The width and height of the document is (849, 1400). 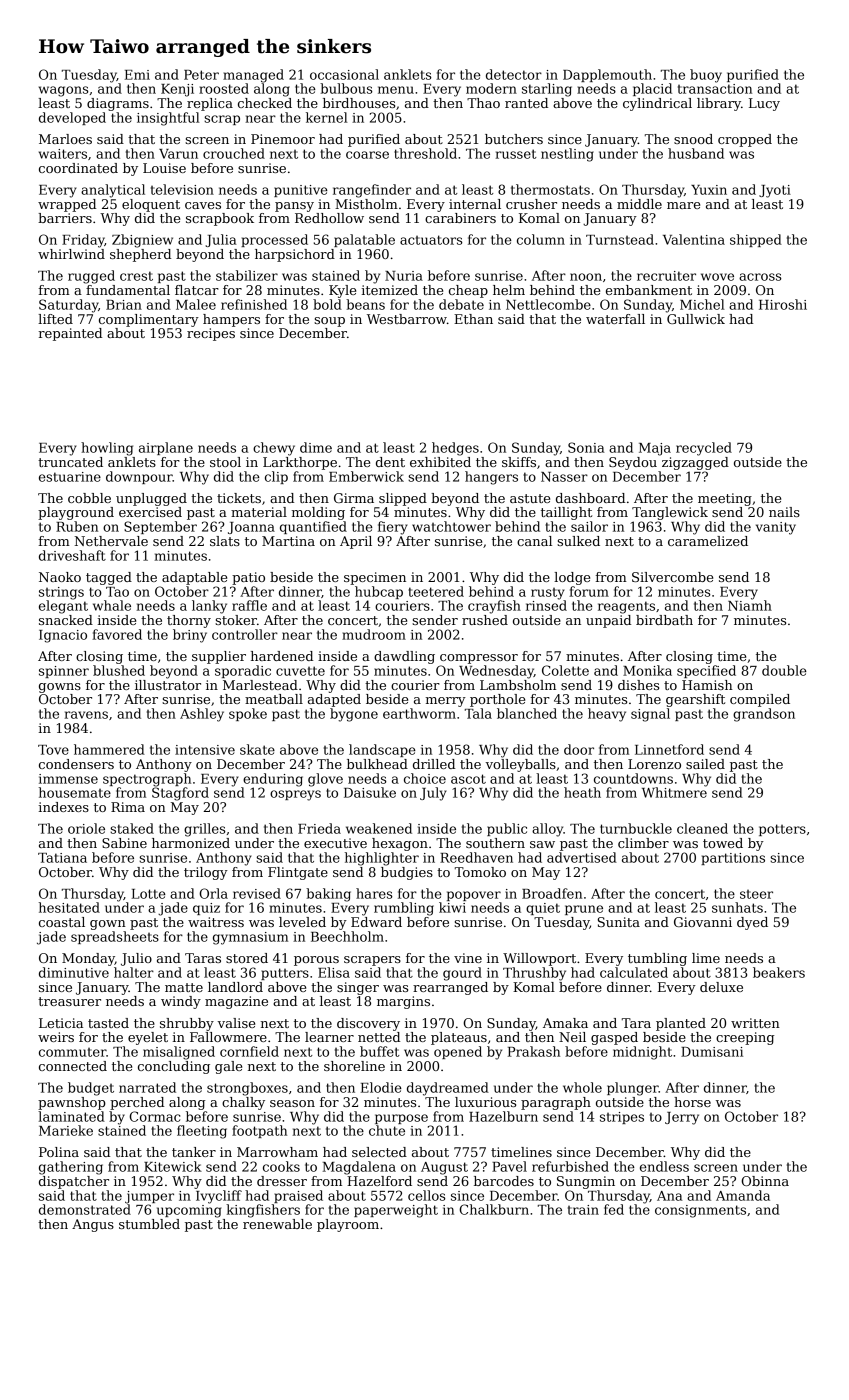 What do you see at coordinates (62, 922) in the document?
I see `coastal` at bounding box center [62, 922].
